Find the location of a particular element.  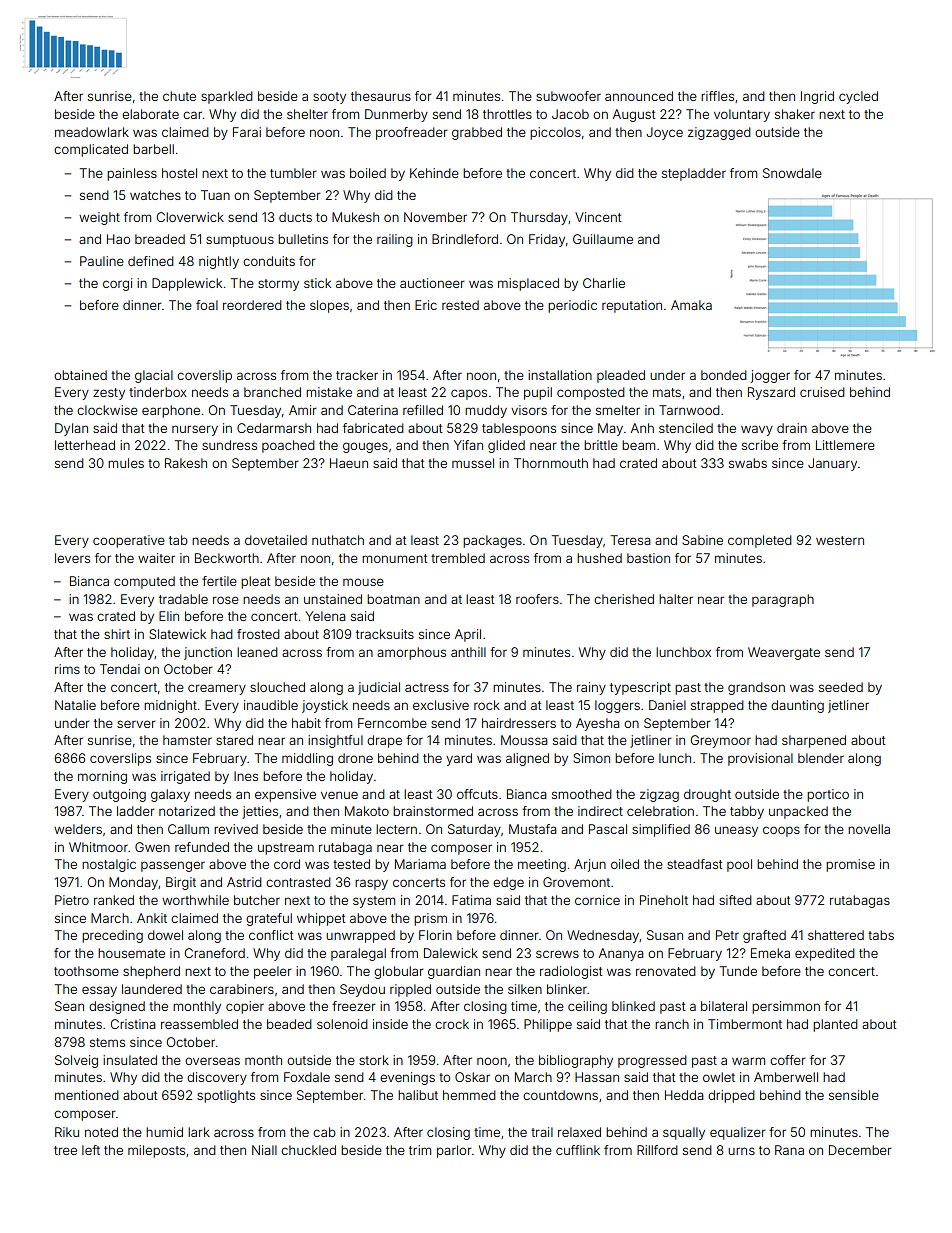

cycled is located at coordinates (858, 97).
